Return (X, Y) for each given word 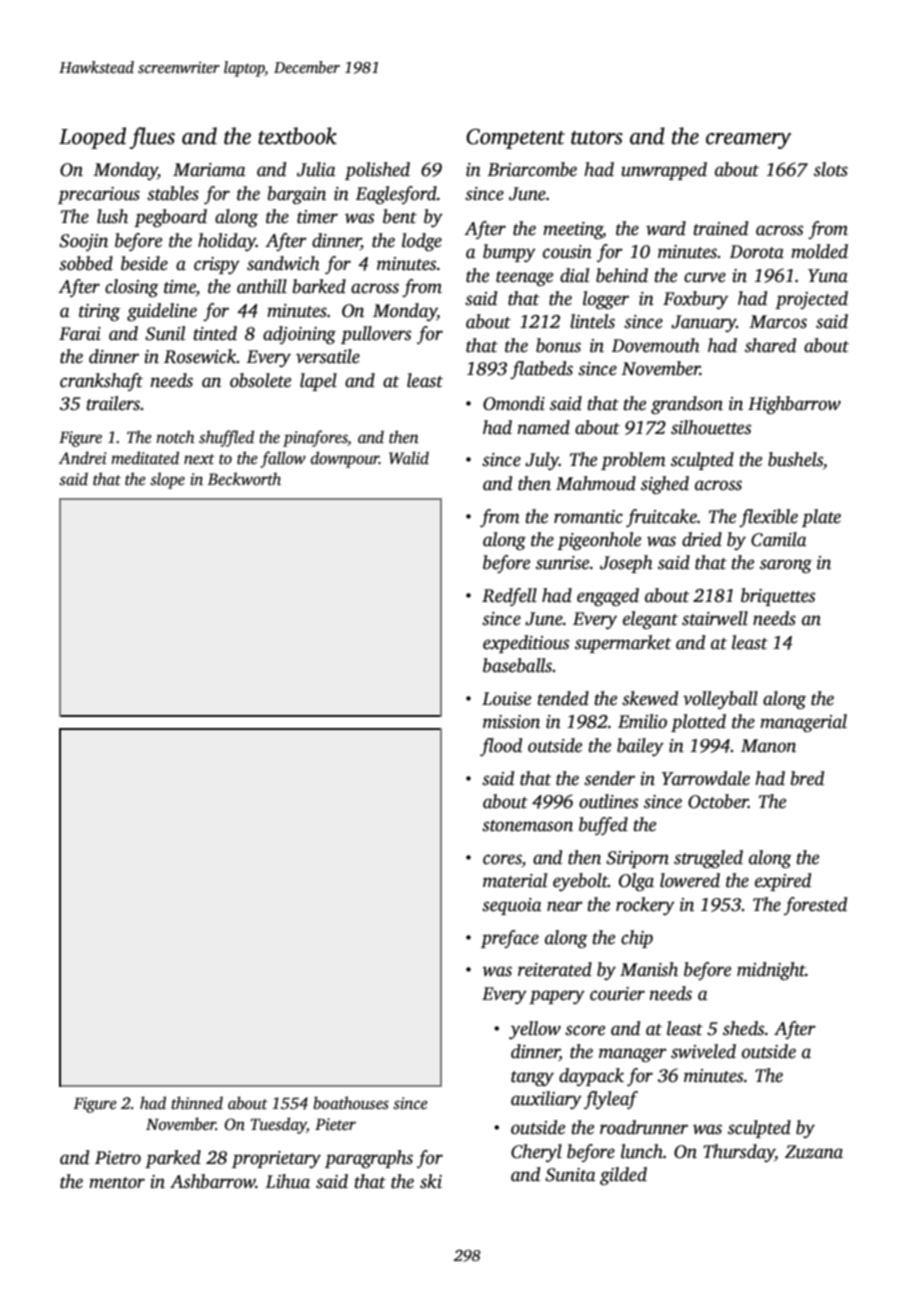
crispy (217, 265)
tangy (532, 1078)
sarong (786, 566)
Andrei (83, 458)
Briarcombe (532, 169)
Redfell (509, 597)
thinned (197, 1103)
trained (720, 228)
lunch (642, 1151)
